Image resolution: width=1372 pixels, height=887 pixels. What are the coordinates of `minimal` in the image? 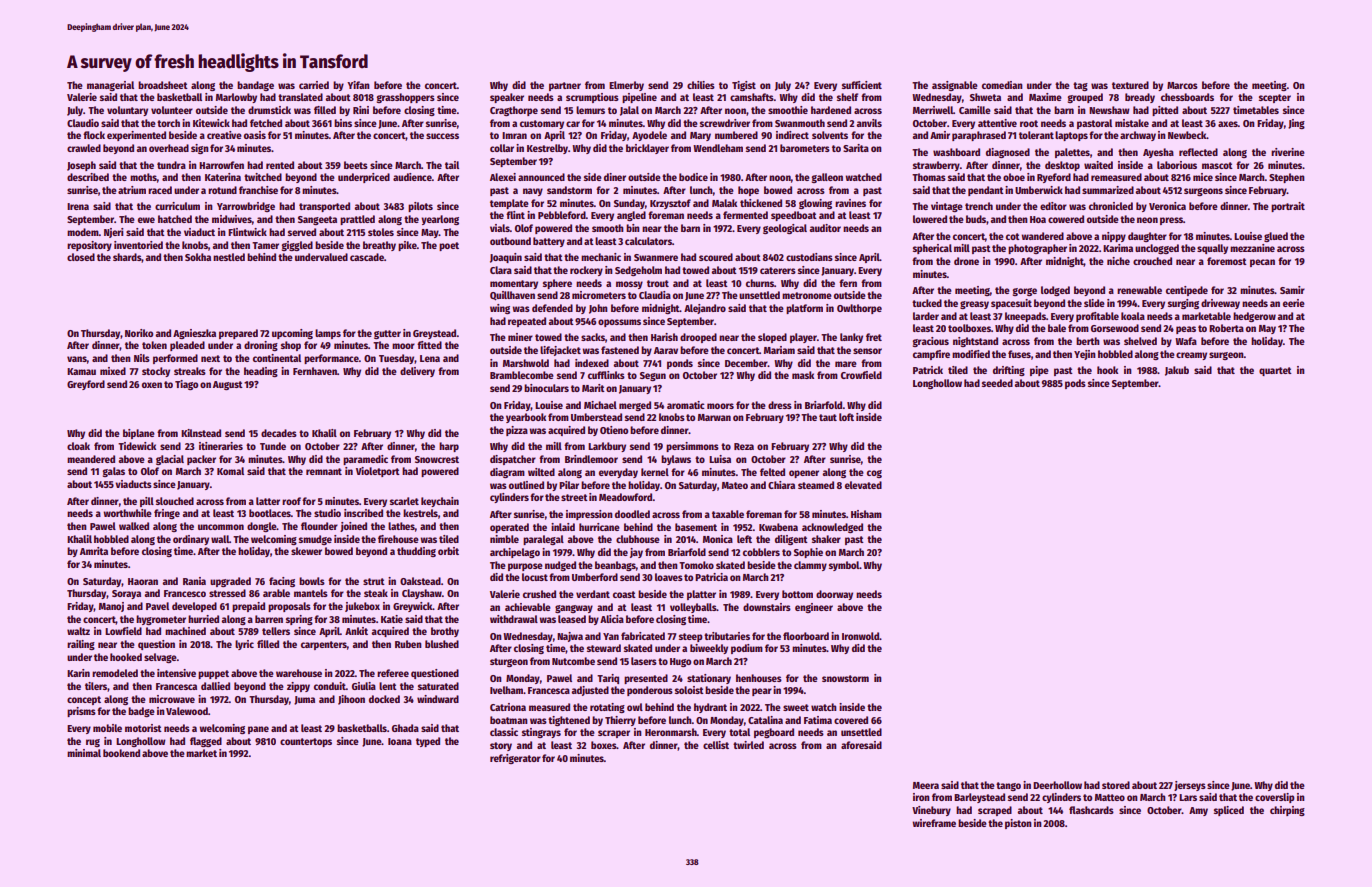 It's located at (84, 753).
